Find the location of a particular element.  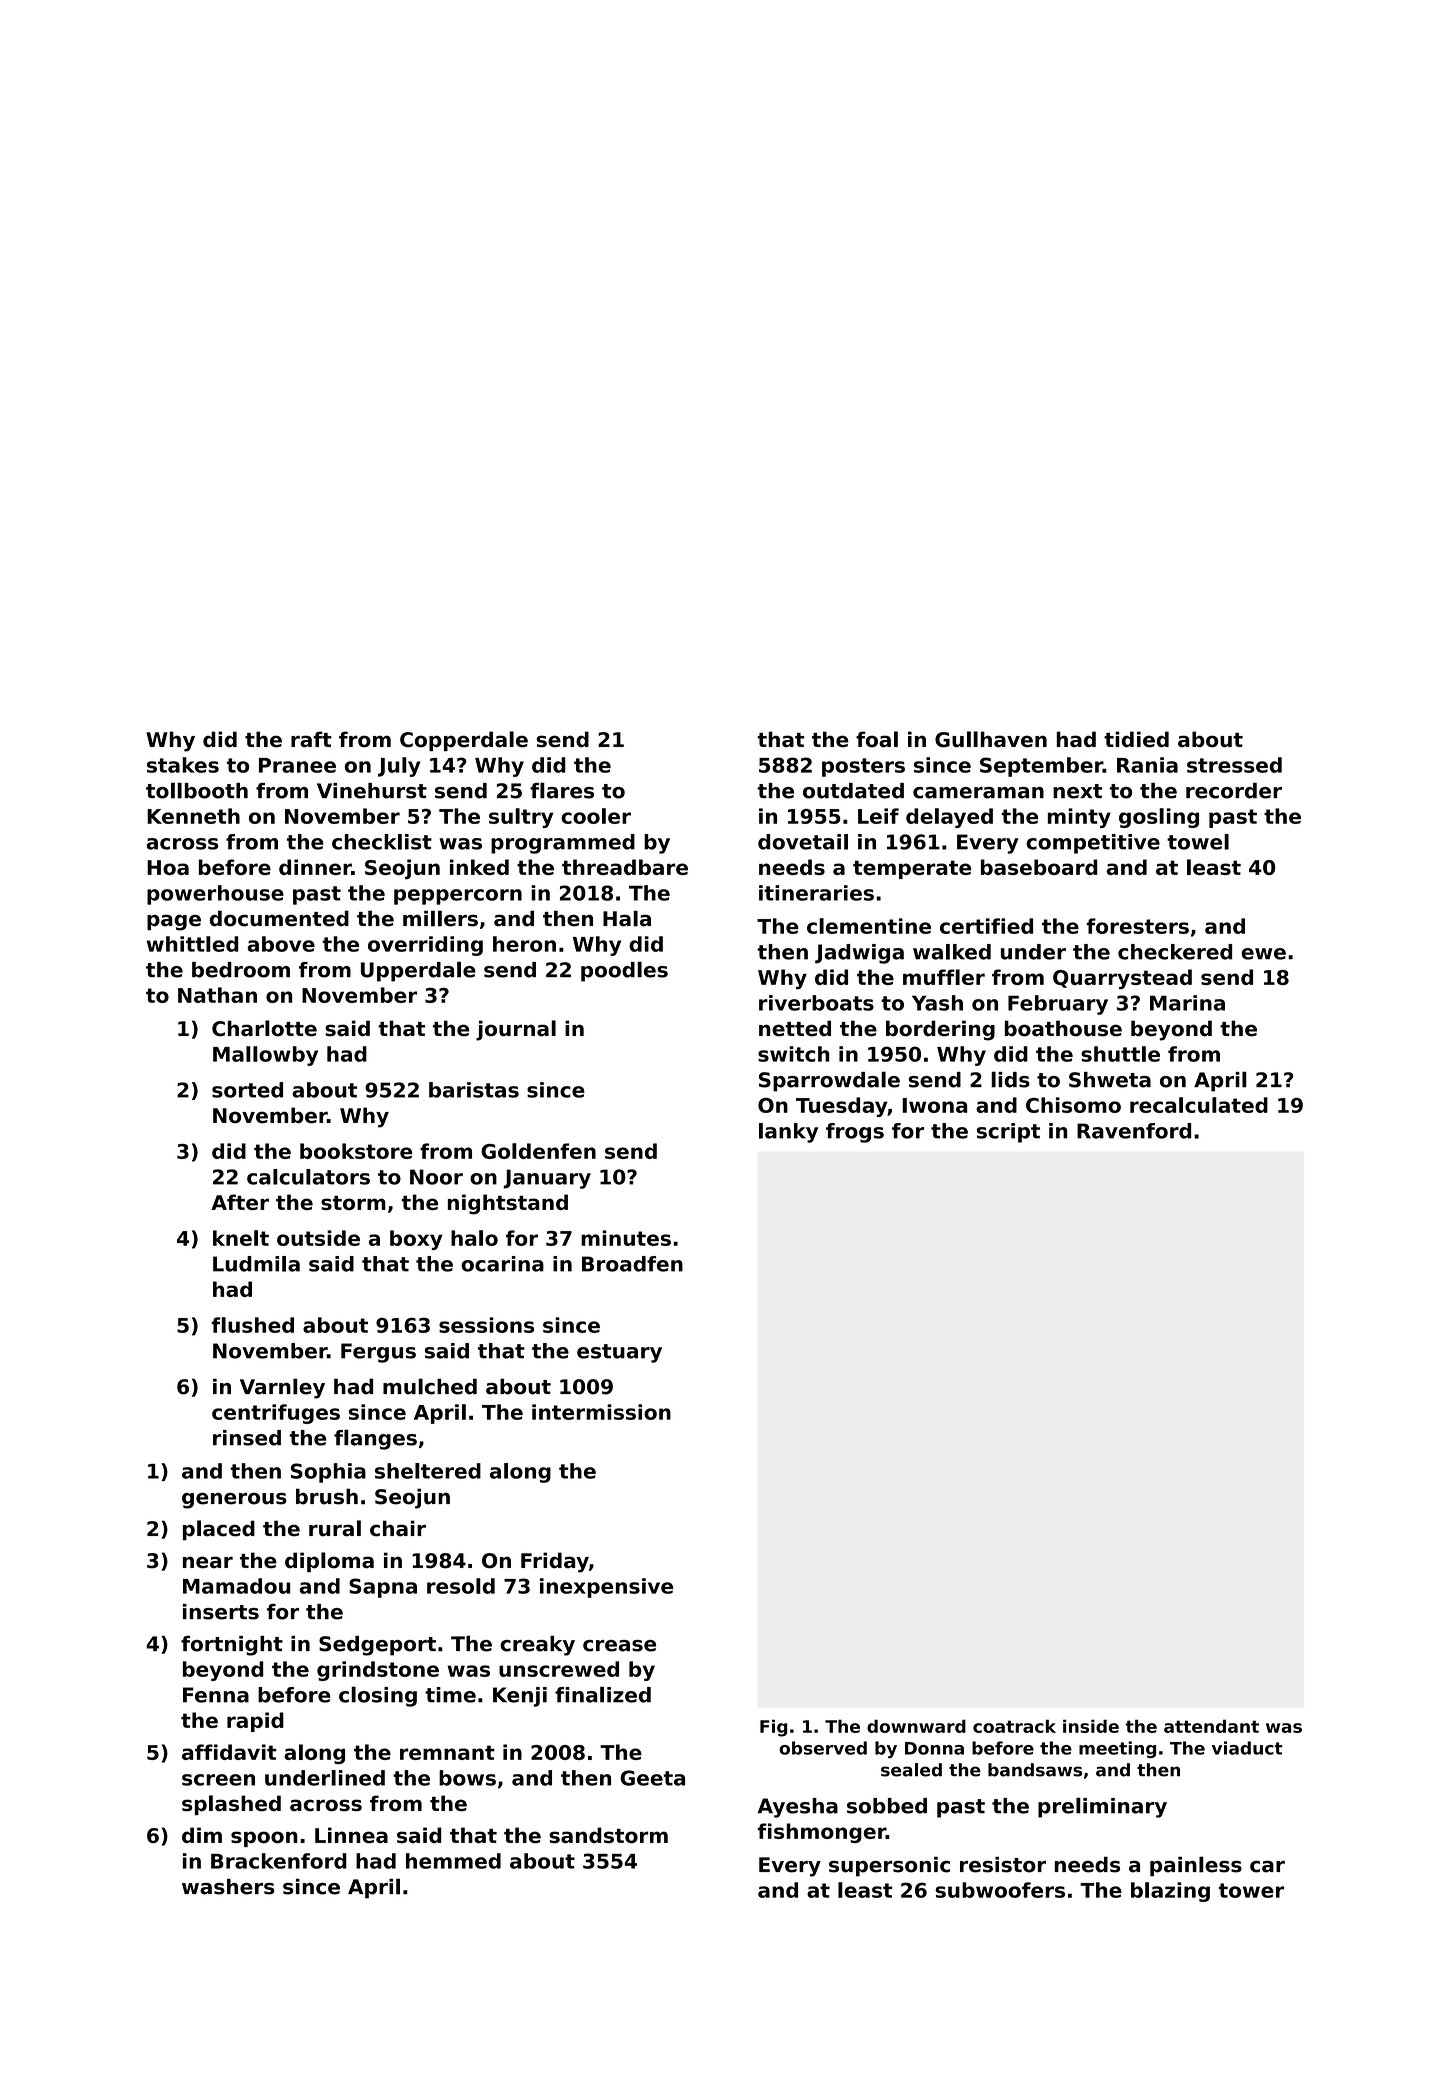

Hoa is located at coordinates (168, 867).
